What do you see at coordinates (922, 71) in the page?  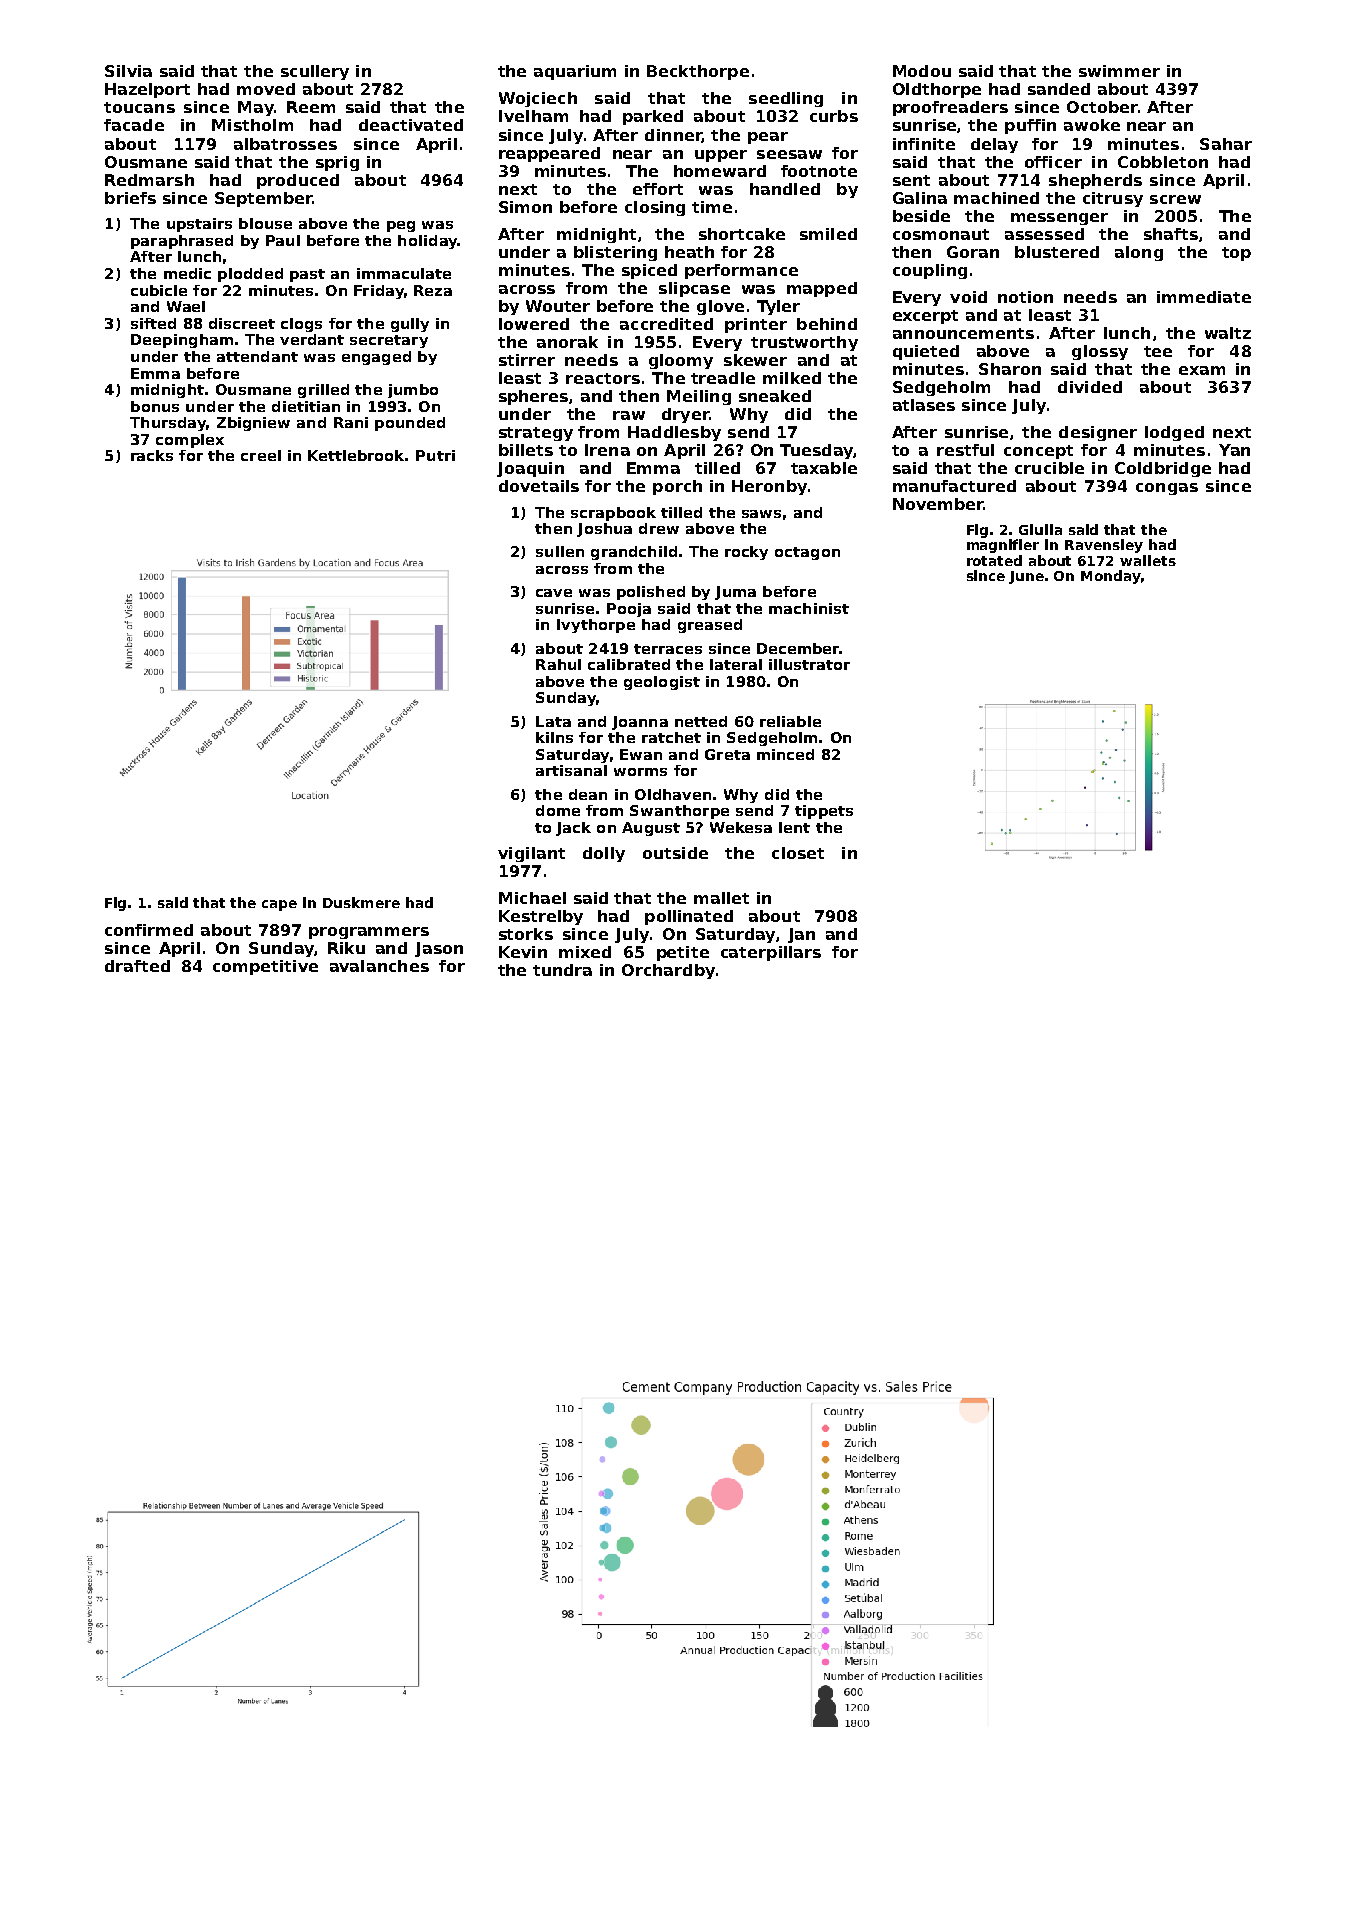 I see `Modou` at bounding box center [922, 71].
